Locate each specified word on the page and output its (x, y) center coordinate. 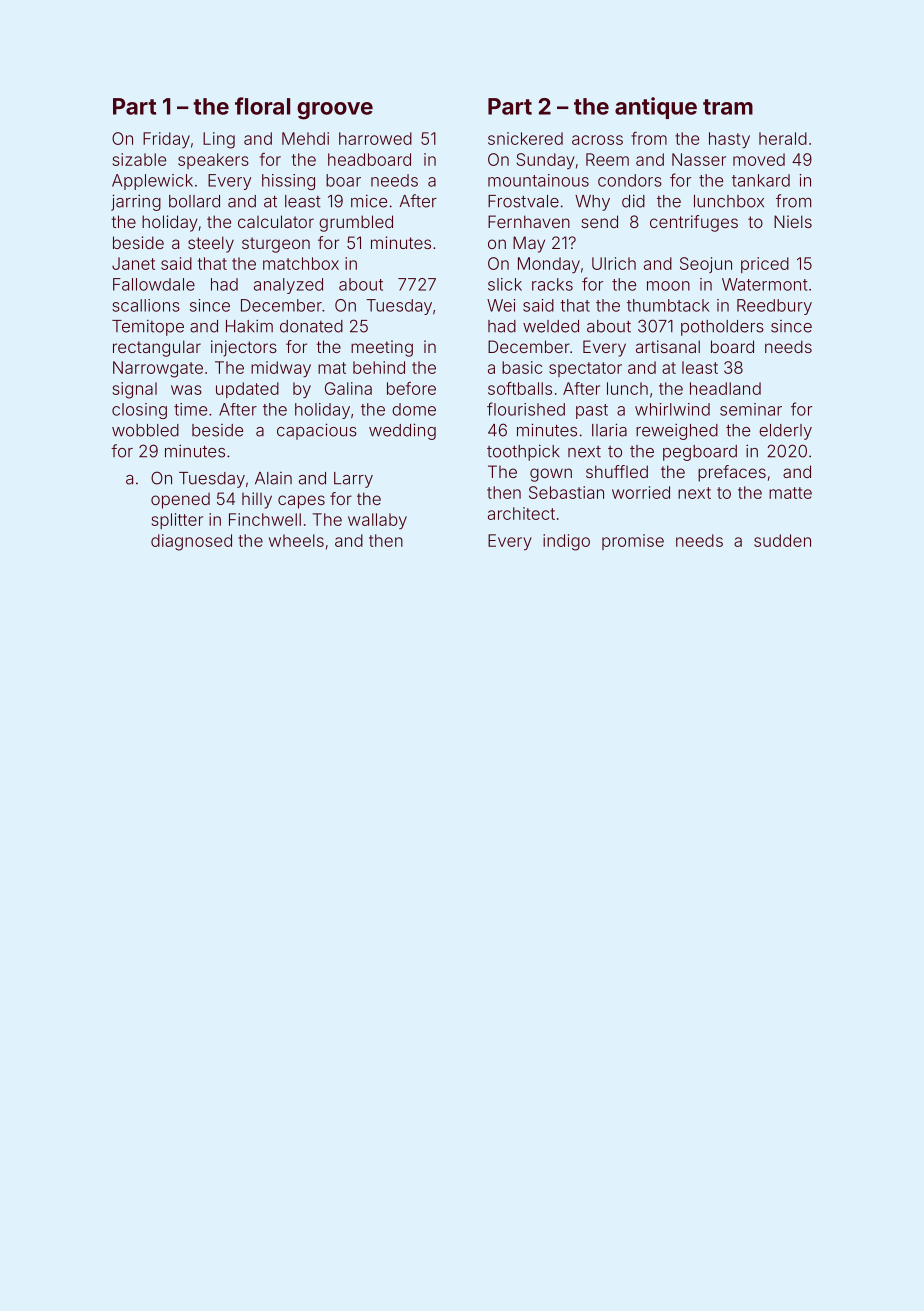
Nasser (699, 159)
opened (180, 501)
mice (369, 201)
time (190, 409)
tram (728, 107)
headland (725, 388)
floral (262, 106)
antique (656, 108)
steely (211, 244)
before (411, 388)
